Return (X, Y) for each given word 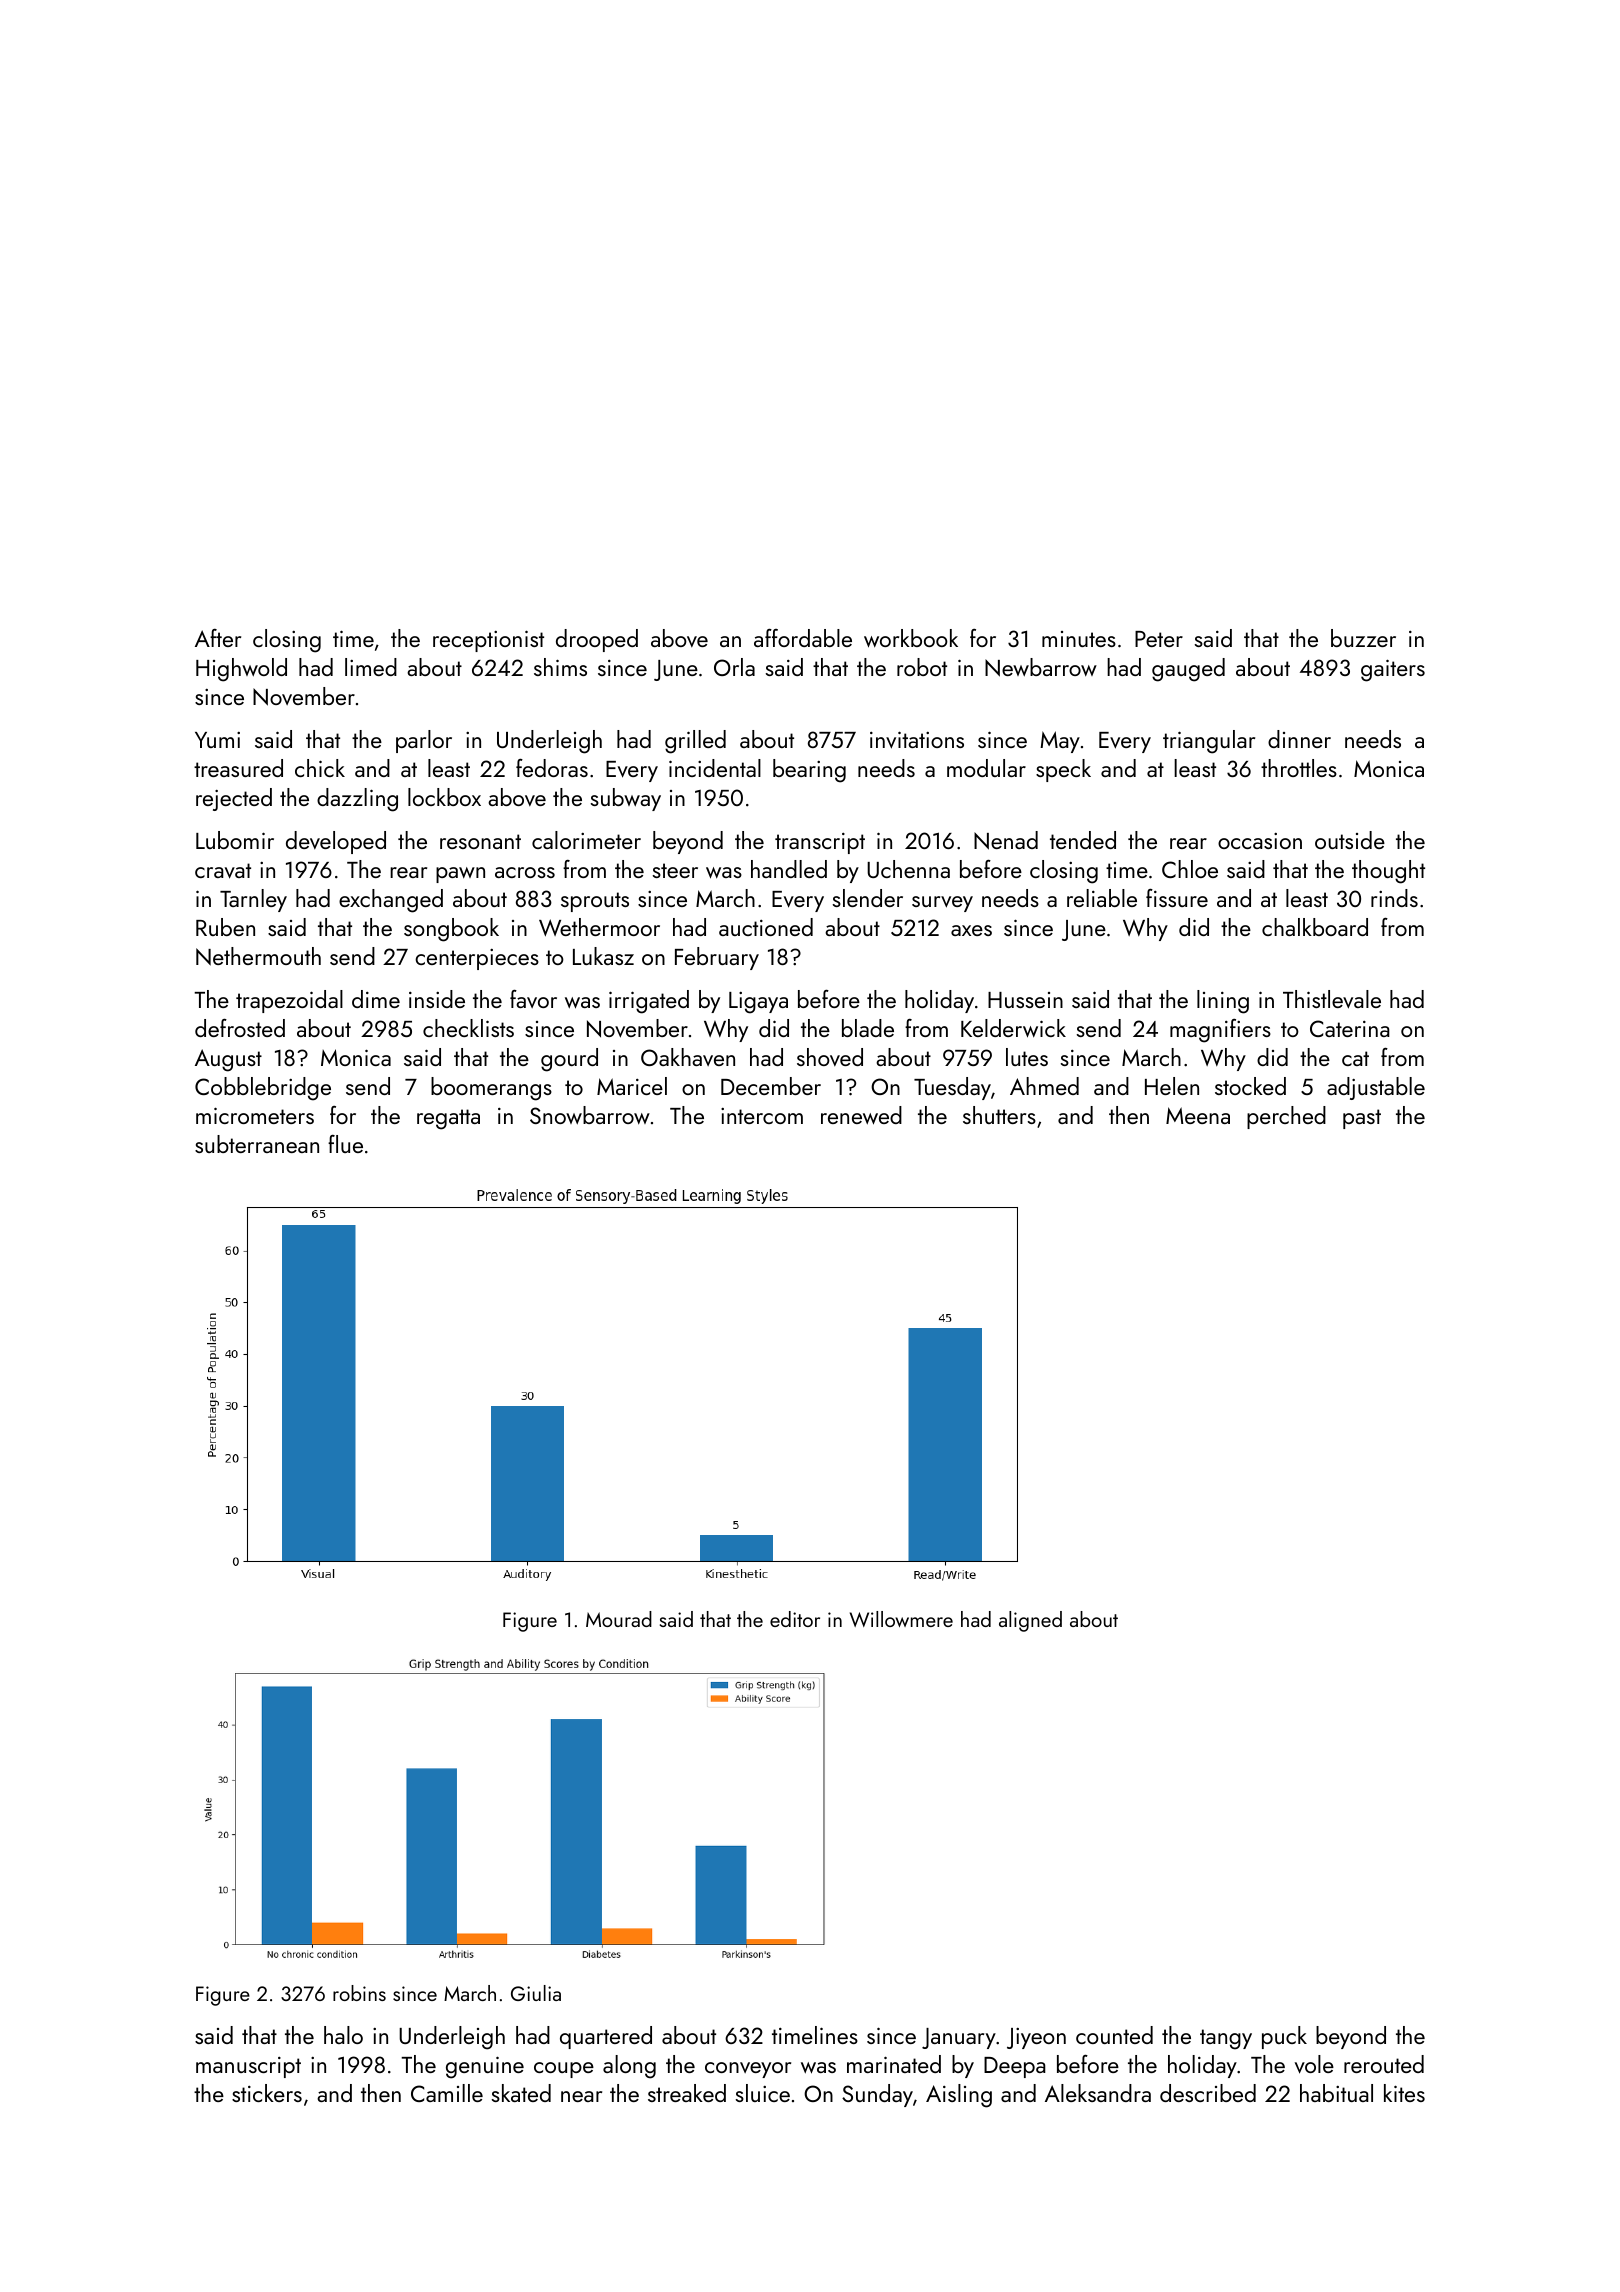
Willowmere (901, 1619)
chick (320, 768)
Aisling (959, 2096)
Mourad (619, 1619)
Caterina (1350, 1028)
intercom (762, 1116)
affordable (803, 638)
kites (1404, 2093)
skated (521, 2093)
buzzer (1363, 638)
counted (1114, 2035)
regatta (448, 1119)
